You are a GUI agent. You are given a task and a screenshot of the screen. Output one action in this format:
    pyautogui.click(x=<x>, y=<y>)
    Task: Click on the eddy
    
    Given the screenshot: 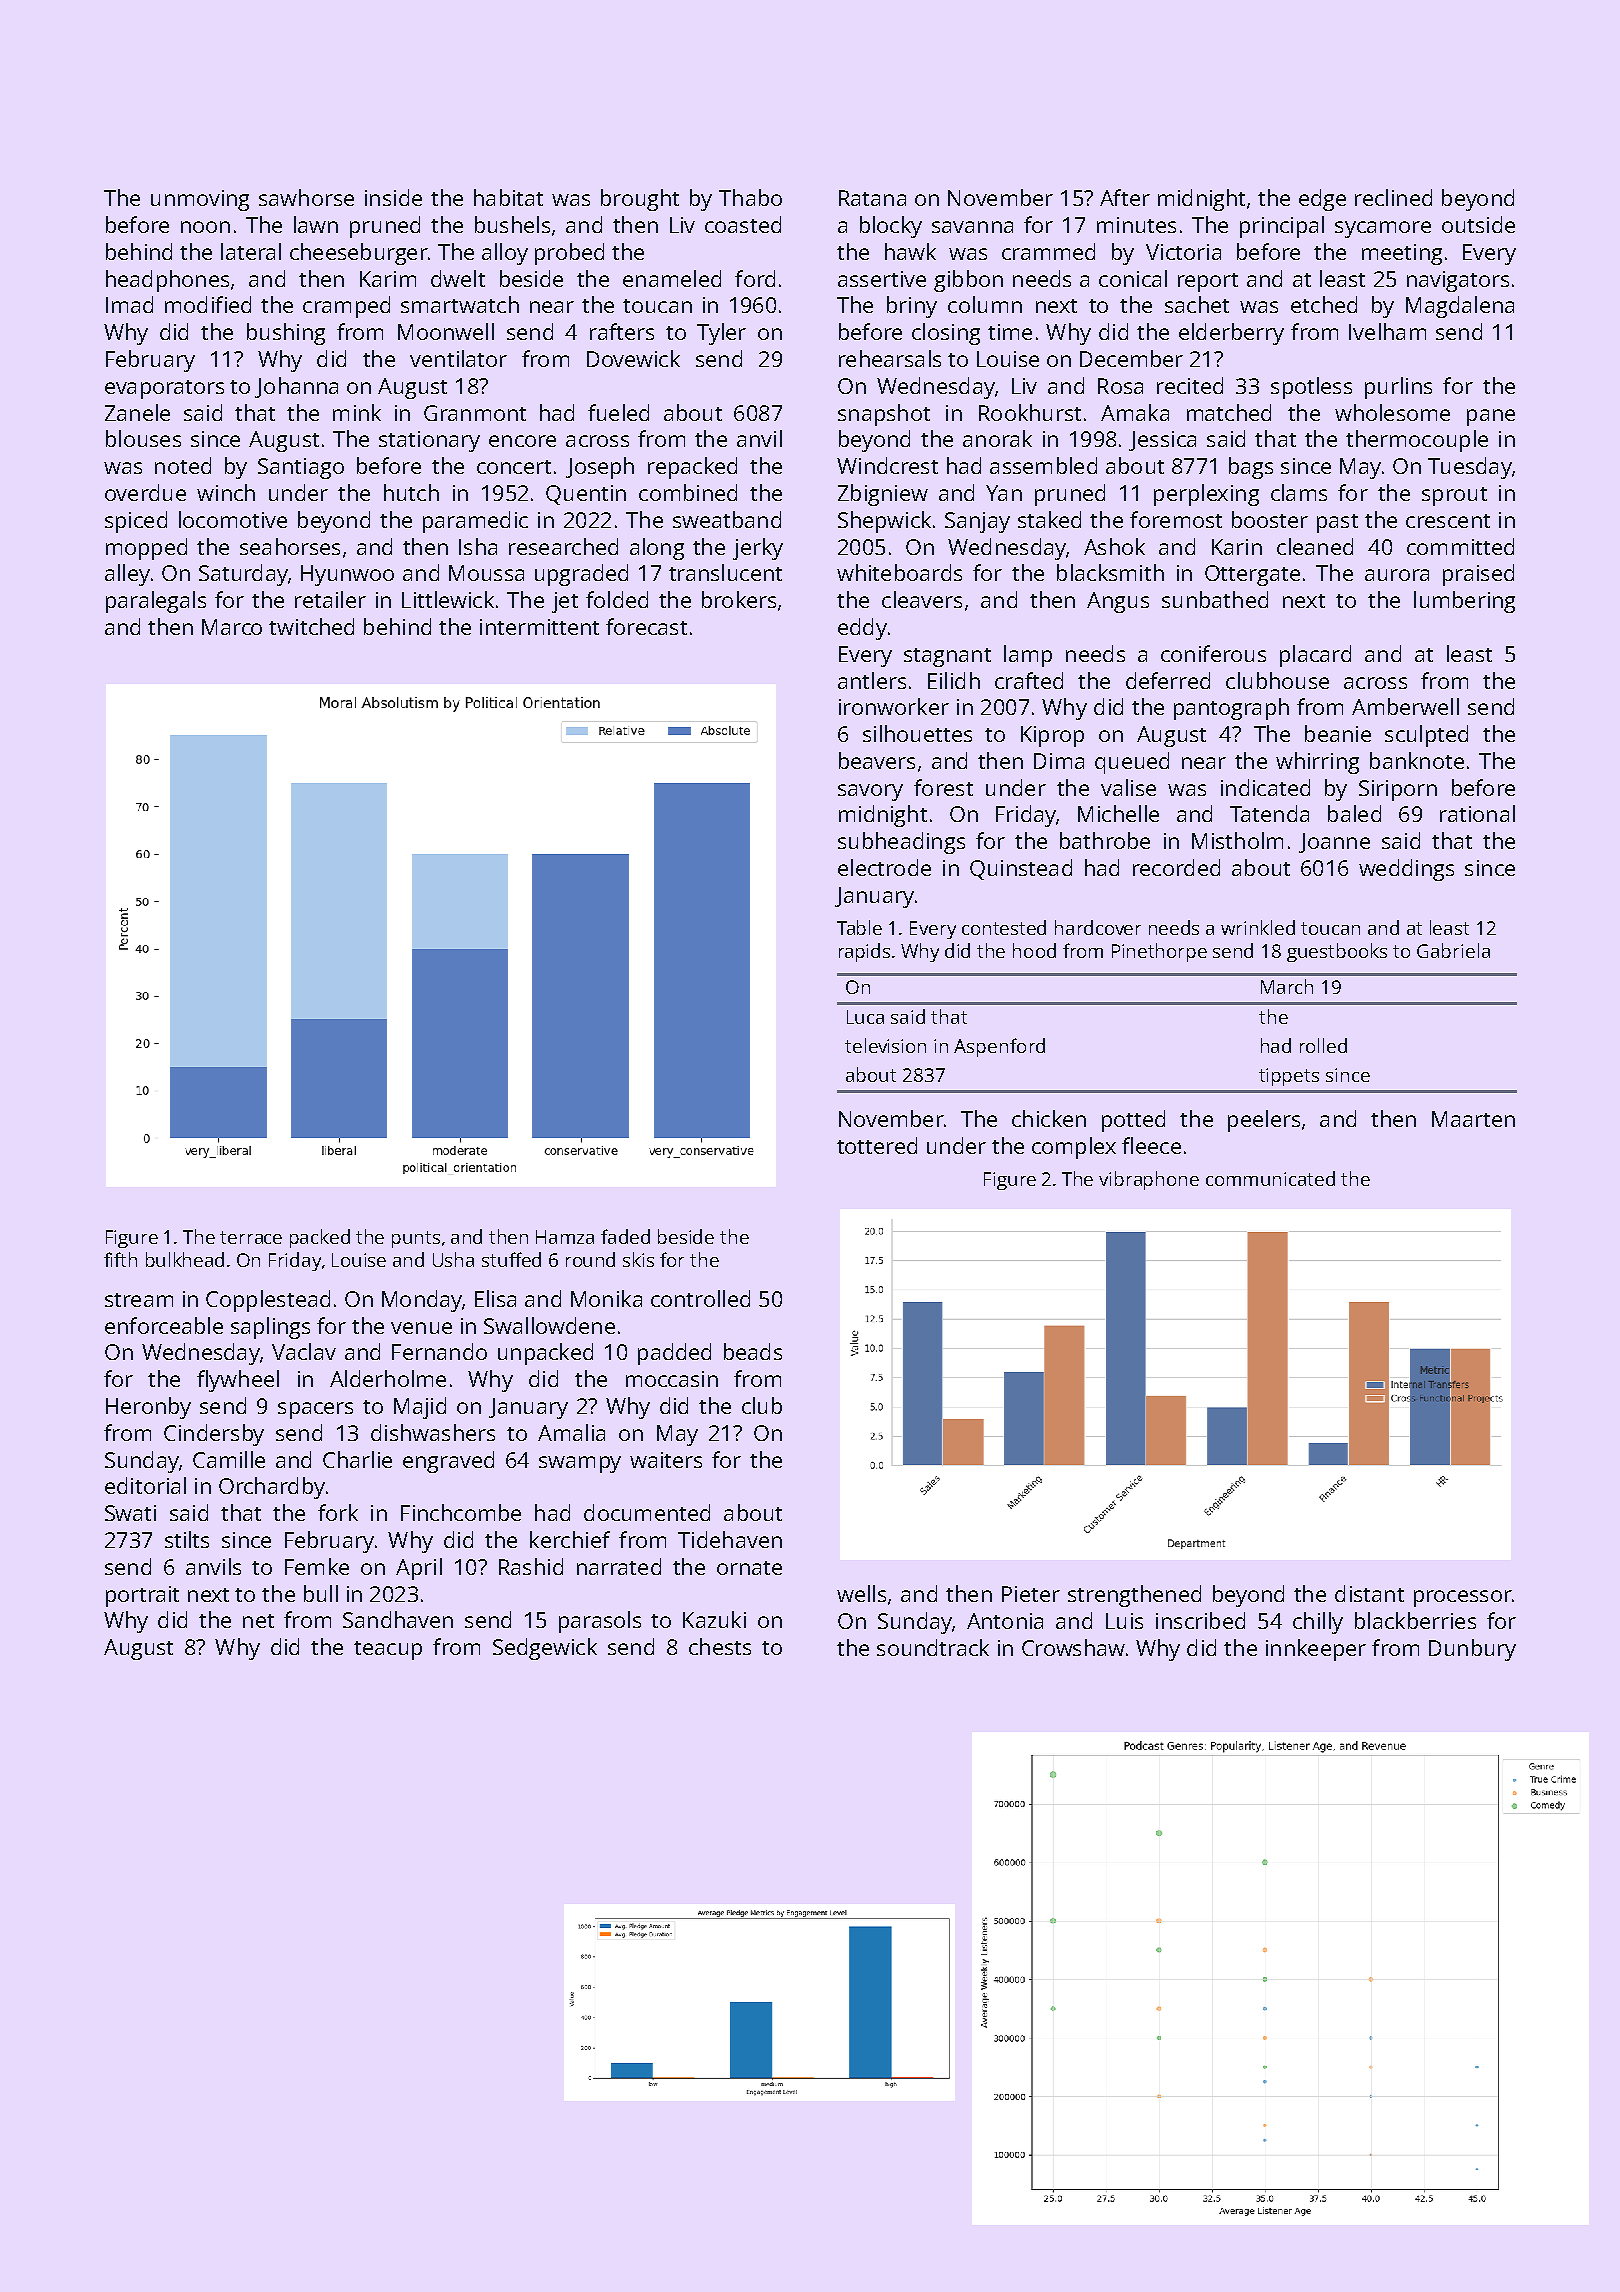 What is the action you would take?
    pyautogui.click(x=862, y=629)
